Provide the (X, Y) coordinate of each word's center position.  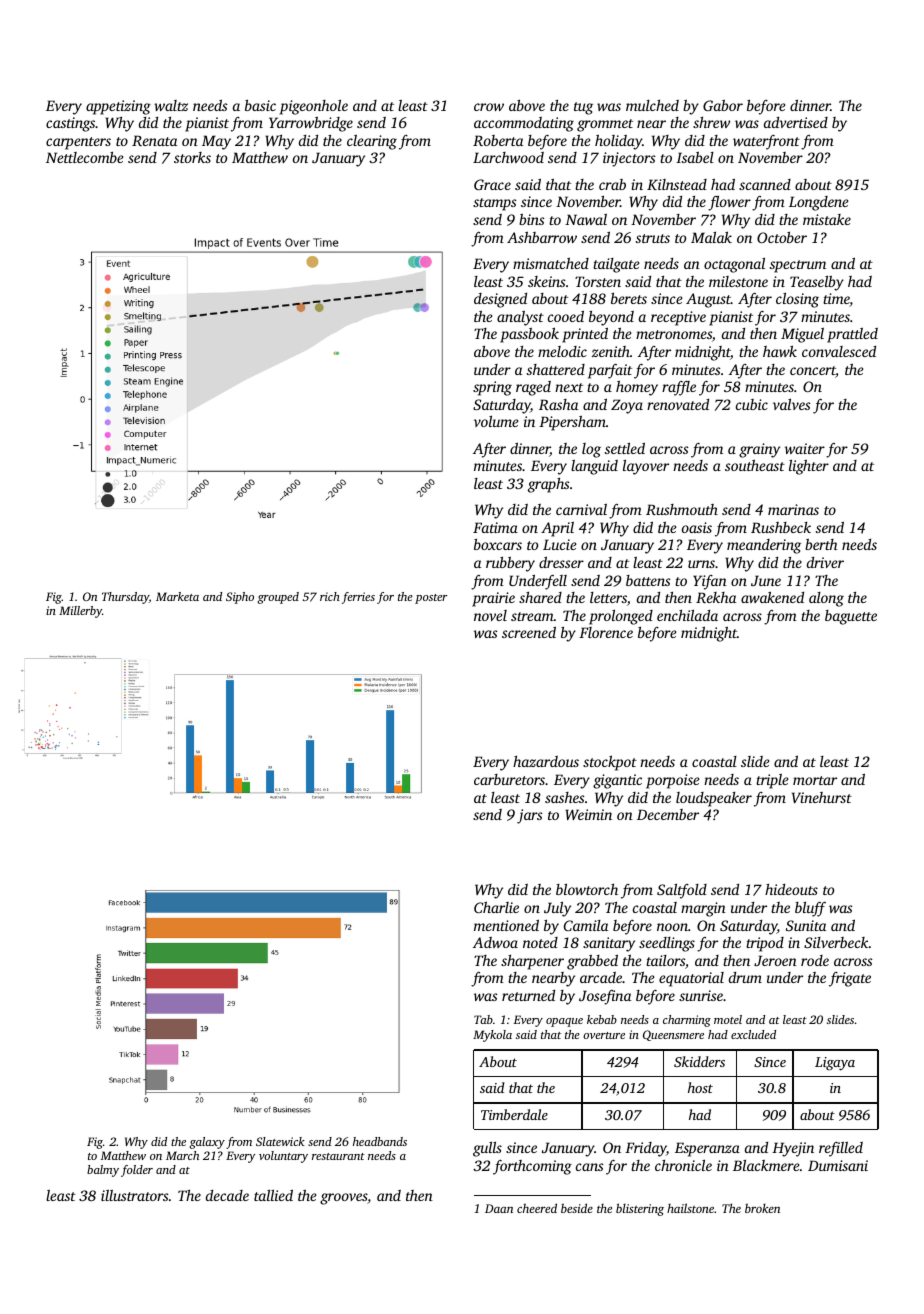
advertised (796, 122)
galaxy (207, 1143)
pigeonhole (314, 107)
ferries (358, 598)
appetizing (118, 107)
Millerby (80, 612)
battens (648, 580)
